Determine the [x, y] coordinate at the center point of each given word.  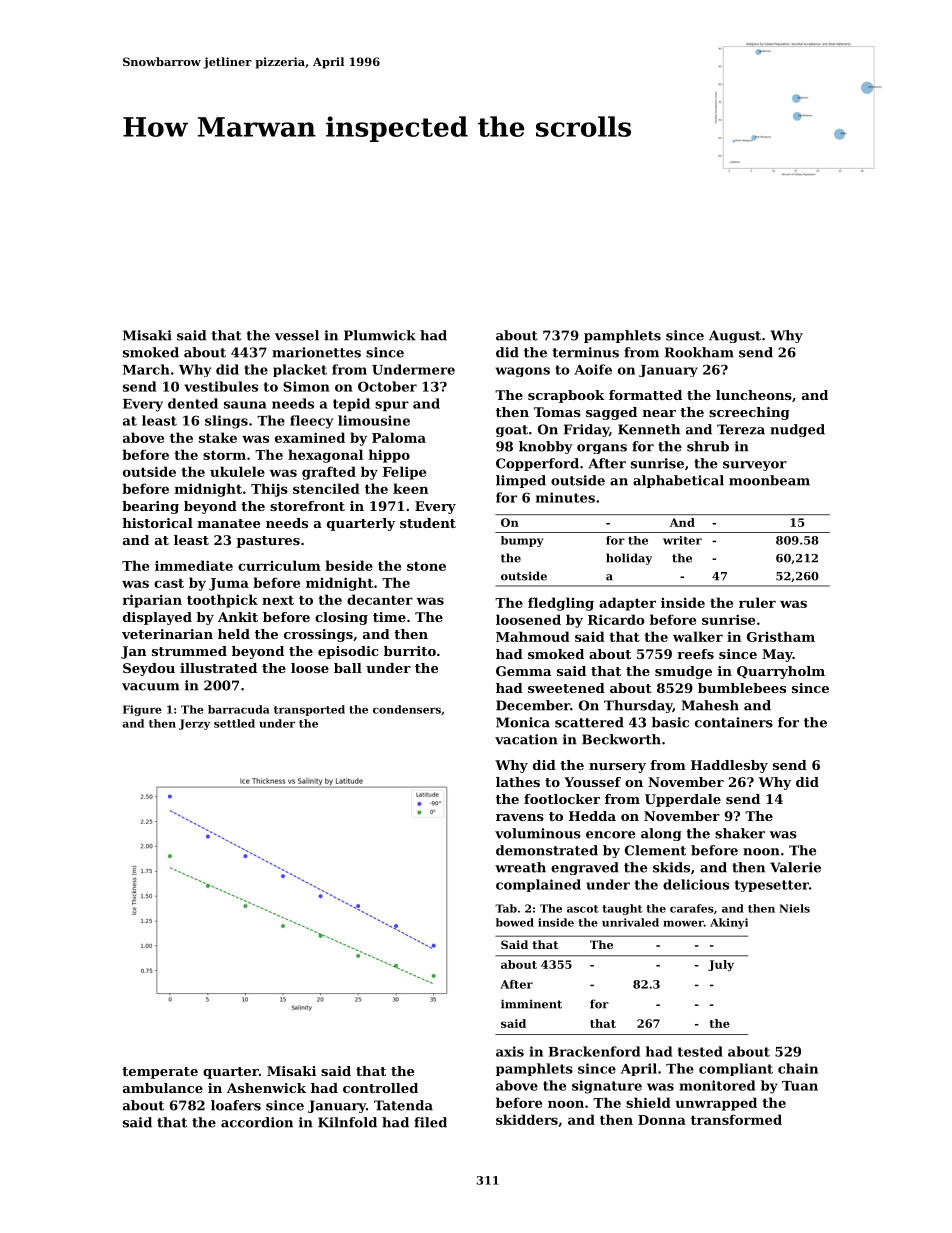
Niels [794, 908]
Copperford [537, 464]
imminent [531, 1004]
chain [798, 1068]
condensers [407, 709]
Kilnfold [347, 1122]
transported [309, 710]
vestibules [221, 386]
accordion [257, 1122]
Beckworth [621, 739]
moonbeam [769, 480]
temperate [160, 1073]
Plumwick [380, 335]
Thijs [269, 490]
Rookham [699, 352]
